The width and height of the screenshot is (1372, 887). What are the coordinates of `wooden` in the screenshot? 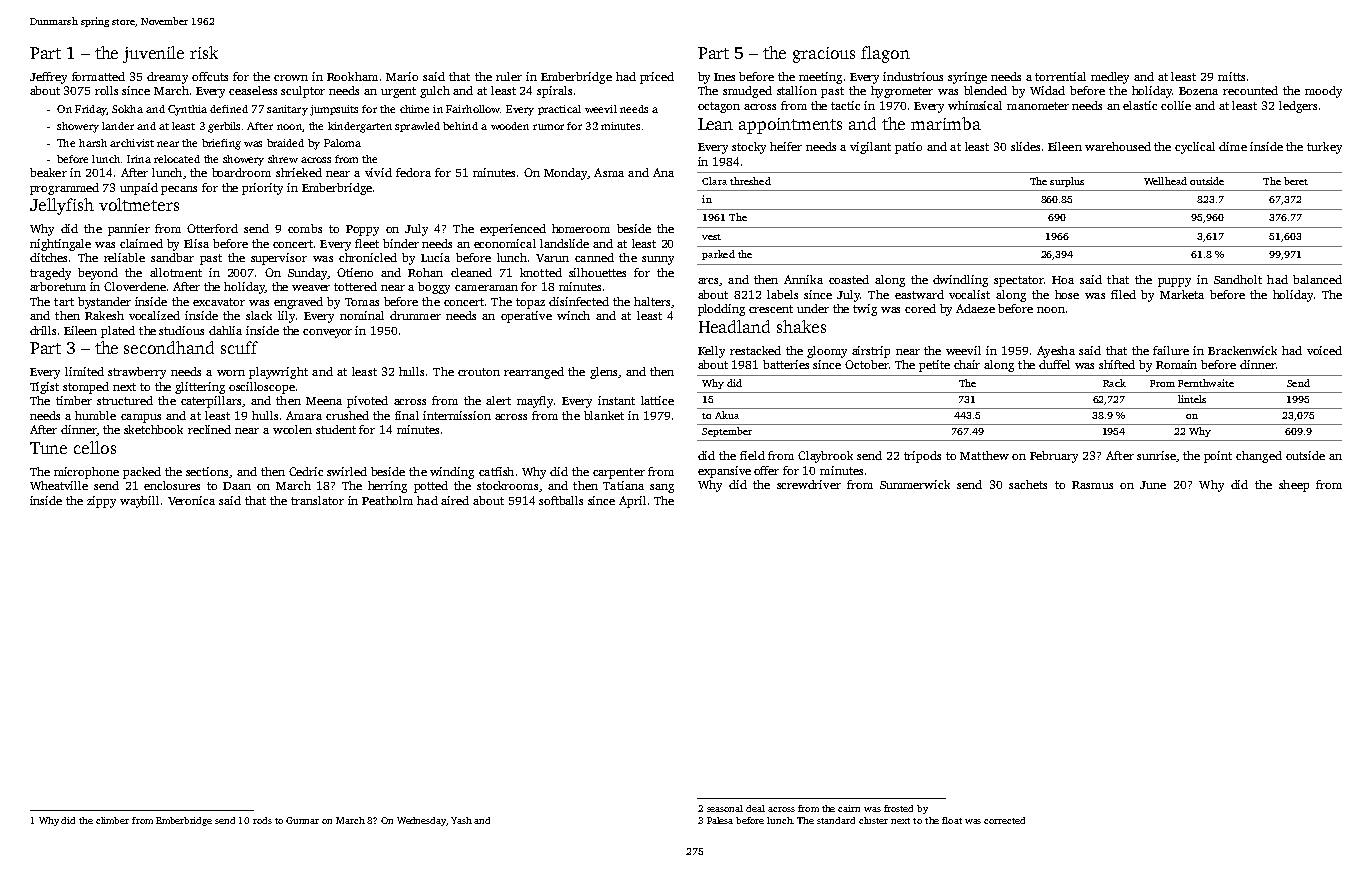 It's located at (510, 126).
